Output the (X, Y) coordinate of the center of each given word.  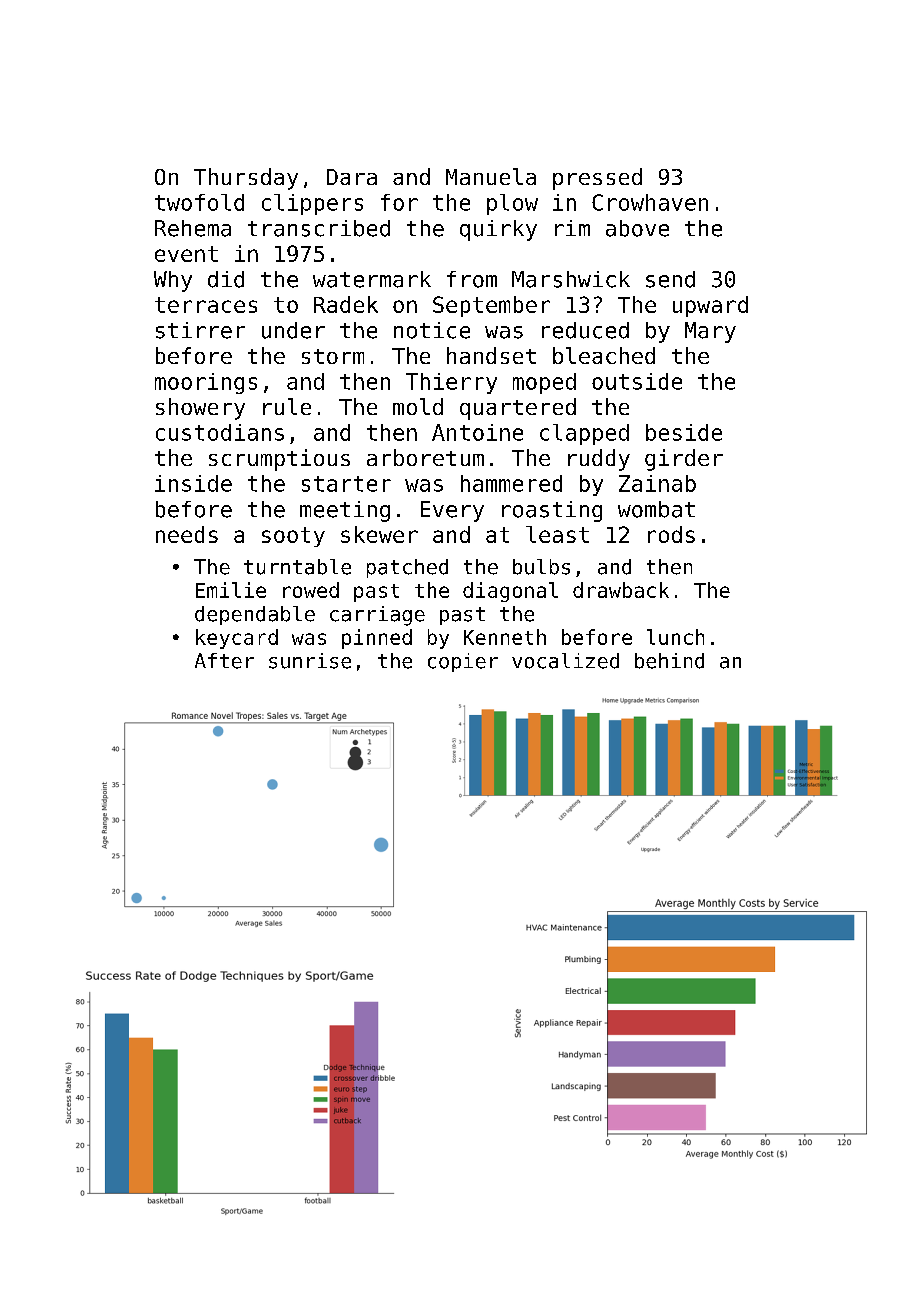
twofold (199, 202)
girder (684, 460)
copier (463, 662)
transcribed (319, 228)
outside (637, 381)
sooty (293, 537)
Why (173, 281)
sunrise (310, 661)
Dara (352, 177)
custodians (220, 432)
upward (710, 306)
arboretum (425, 457)
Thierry (451, 383)
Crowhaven (650, 202)
